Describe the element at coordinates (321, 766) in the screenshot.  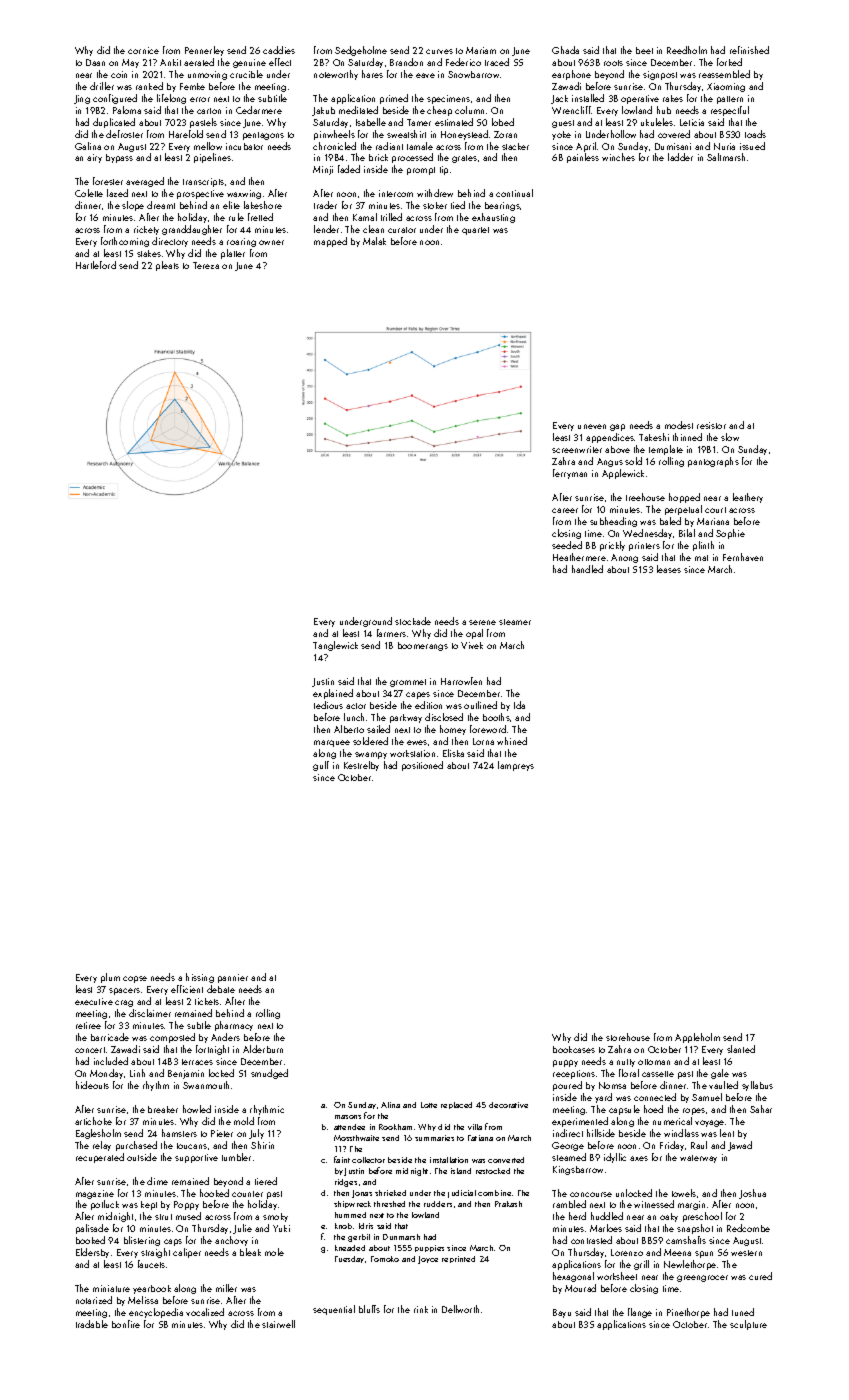
I see `gulf` at that location.
